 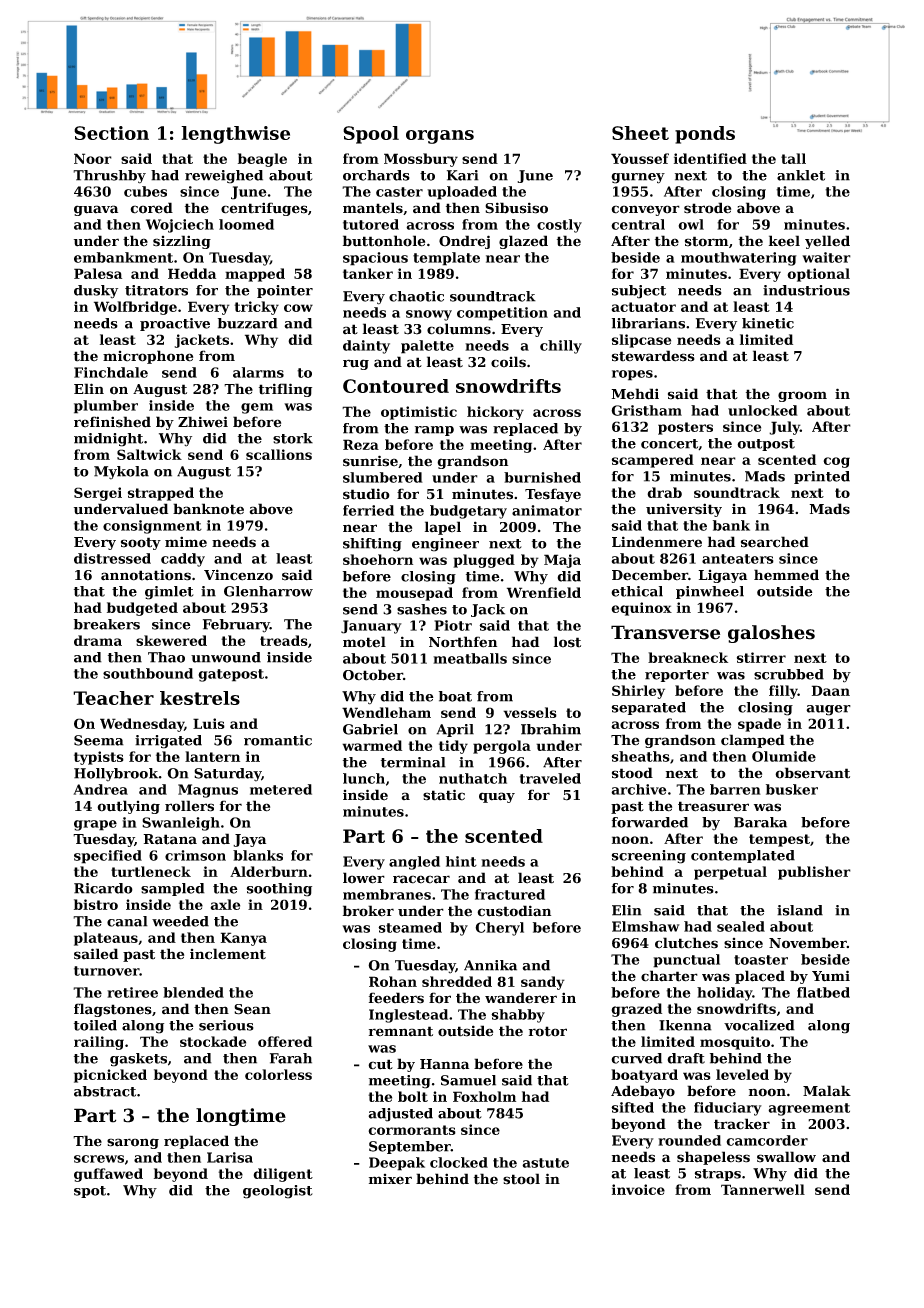 I want to click on skewered, so click(x=171, y=640).
